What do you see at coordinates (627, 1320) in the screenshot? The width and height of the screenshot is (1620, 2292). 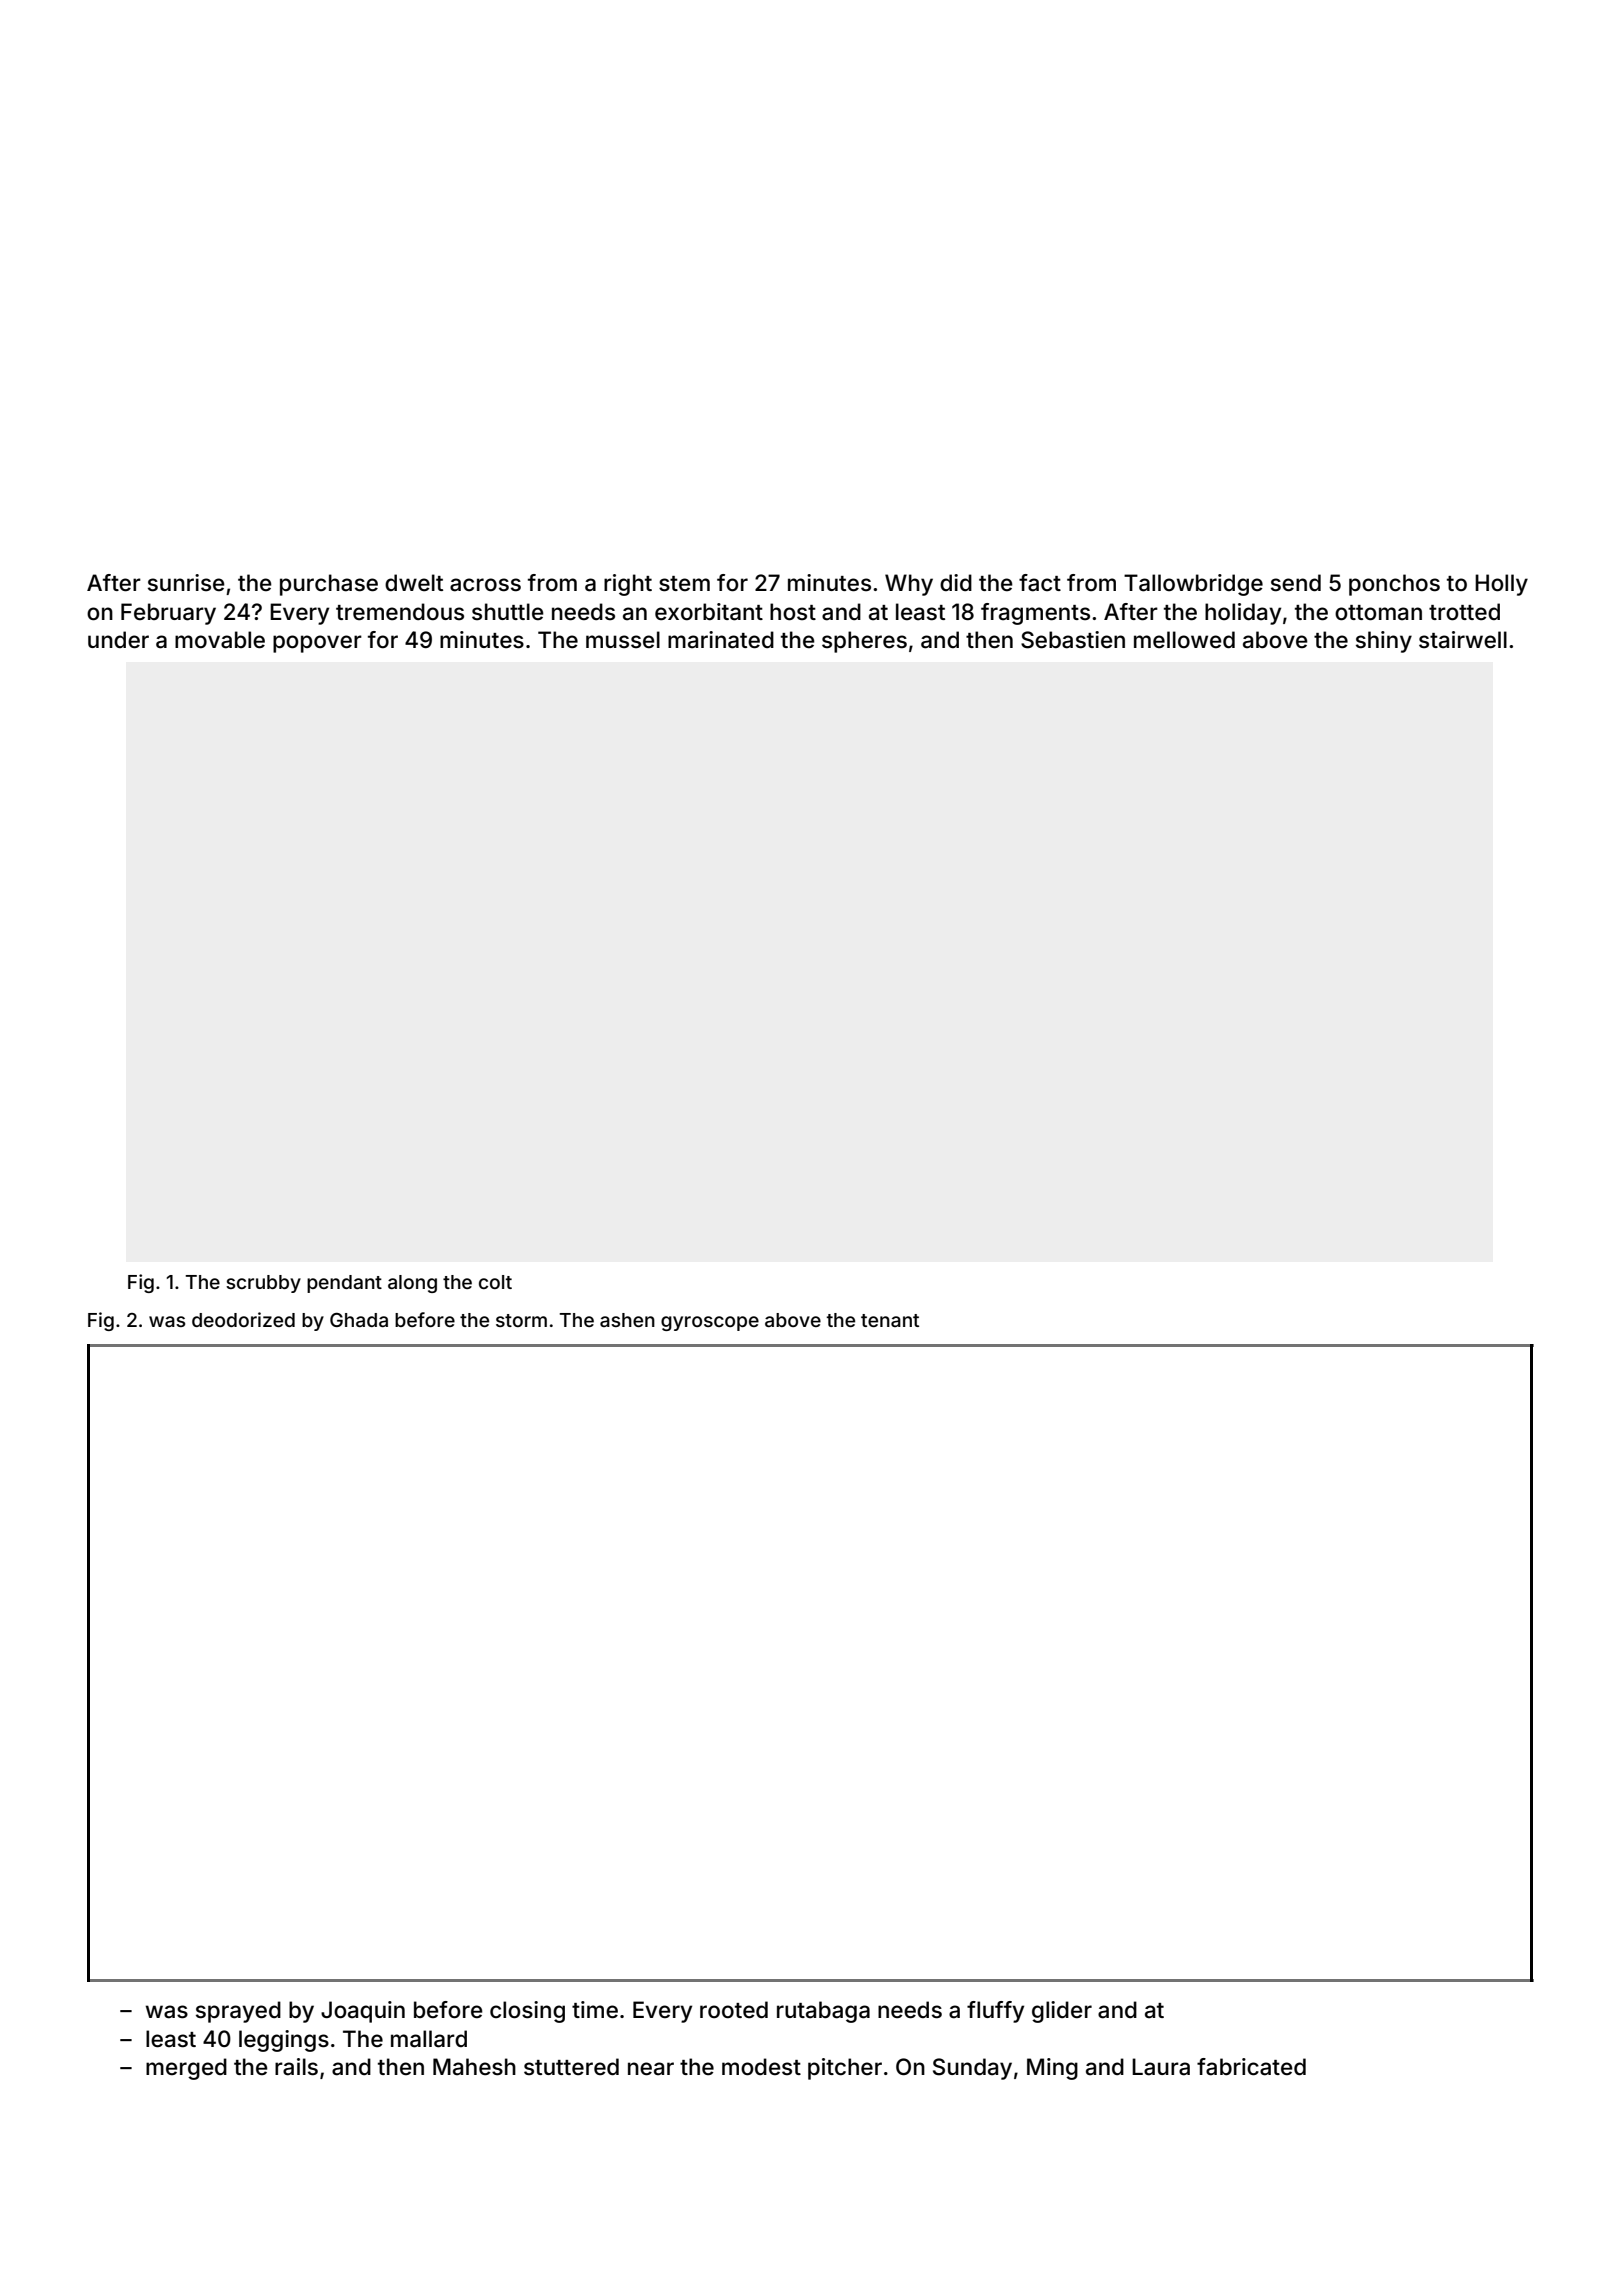 I see `ashen` at bounding box center [627, 1320].
